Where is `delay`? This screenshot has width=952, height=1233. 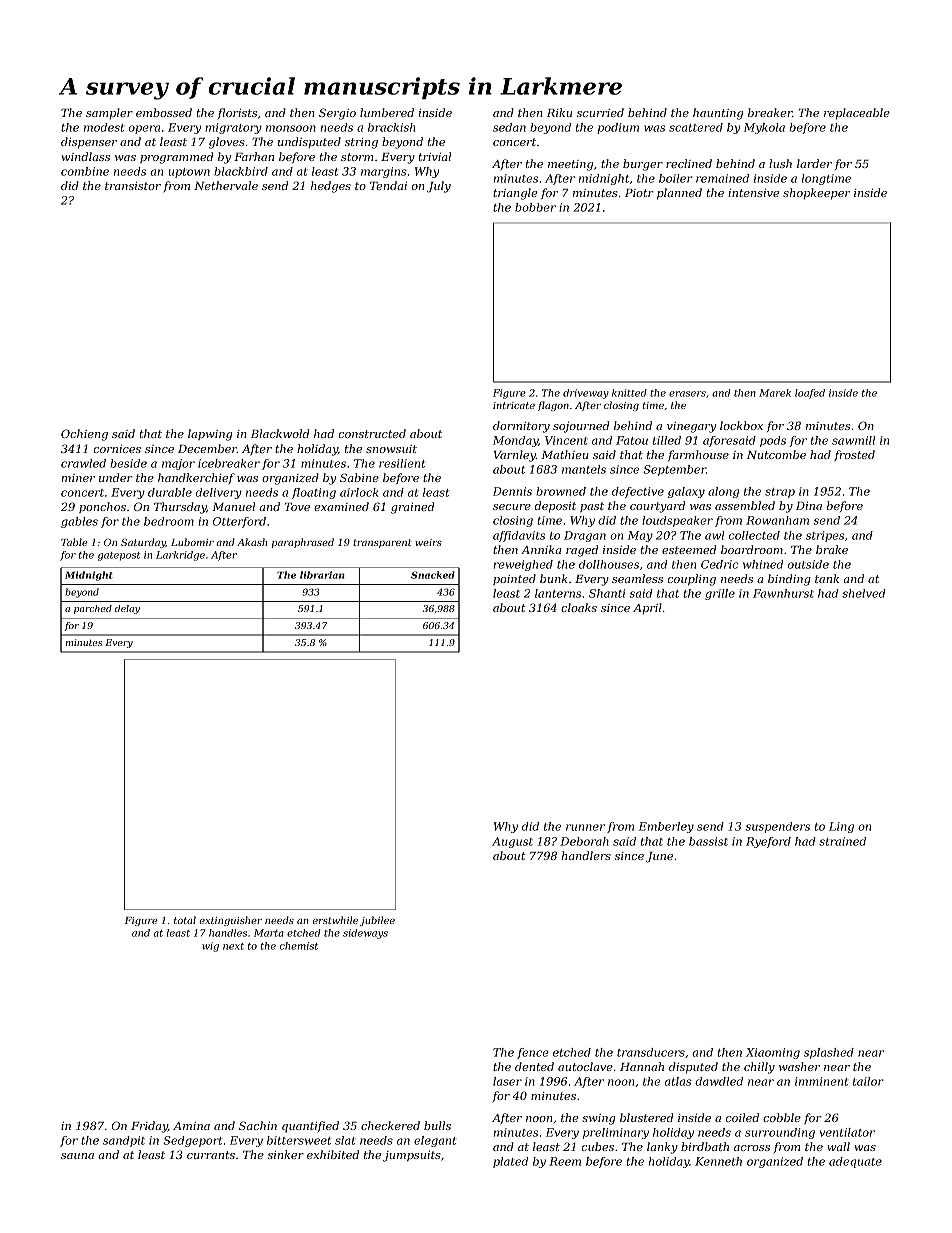 delay is located at coordinates (127, 609).
